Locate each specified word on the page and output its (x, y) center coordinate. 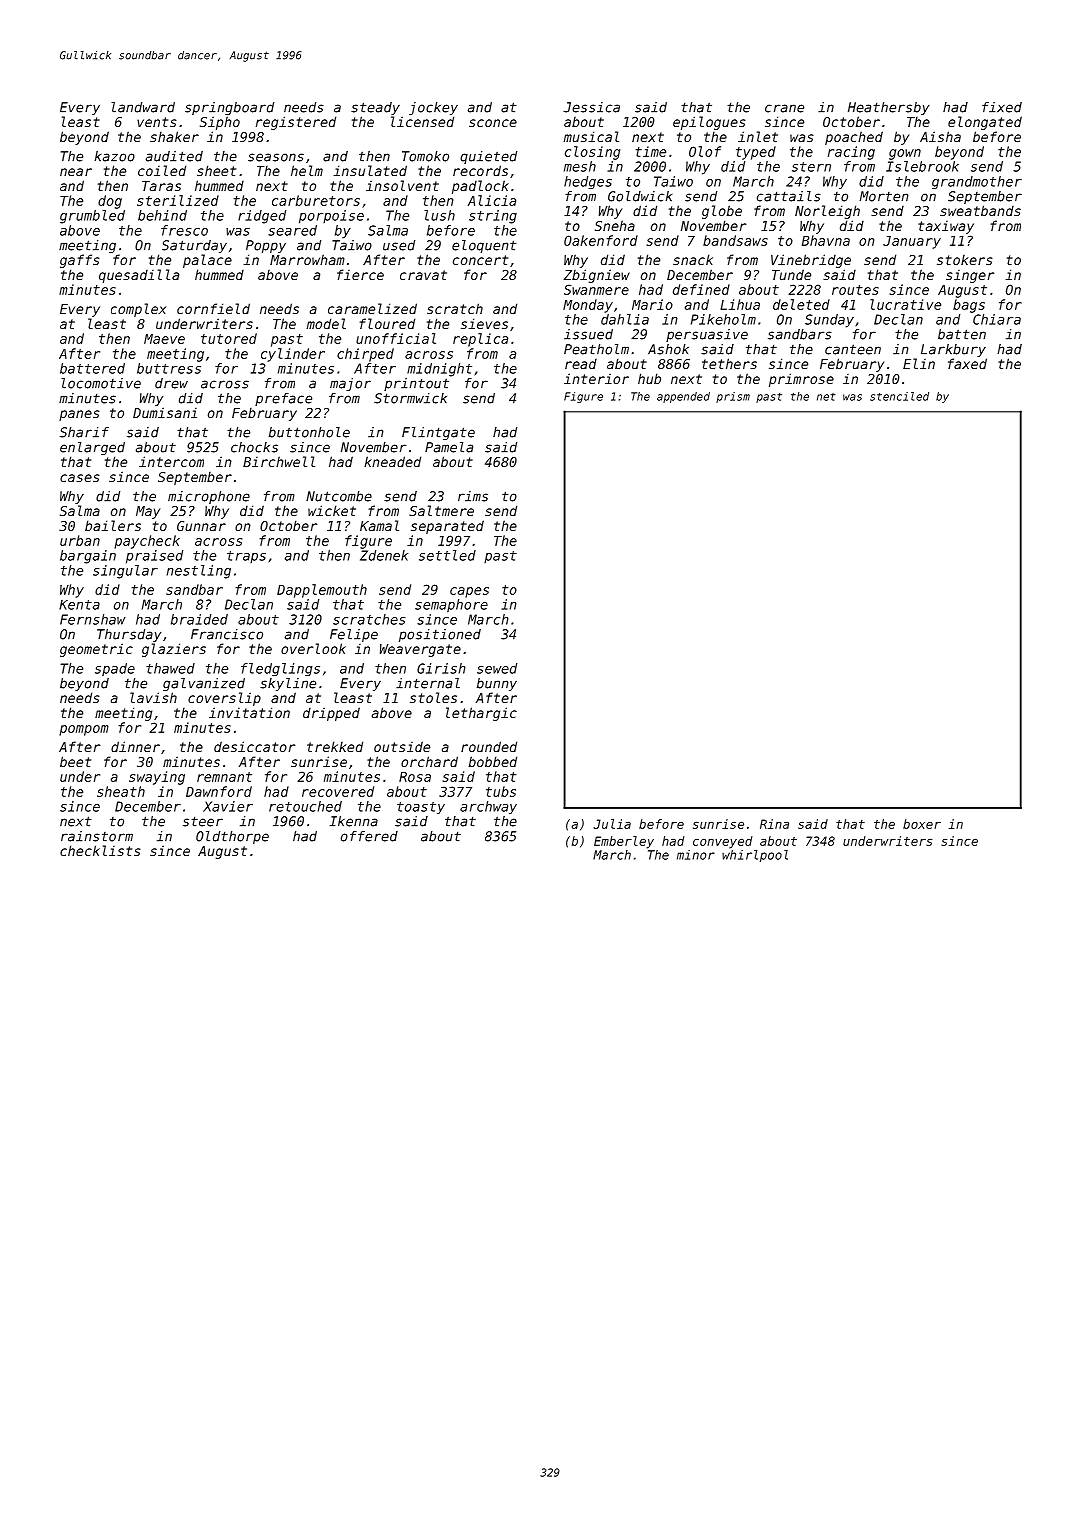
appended (683, 397)
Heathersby (889, 108)
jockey (433, 108)
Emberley (624, 842)
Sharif (84, 432)
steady (375, 108)
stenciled (899, 396)
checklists (100, 850)
